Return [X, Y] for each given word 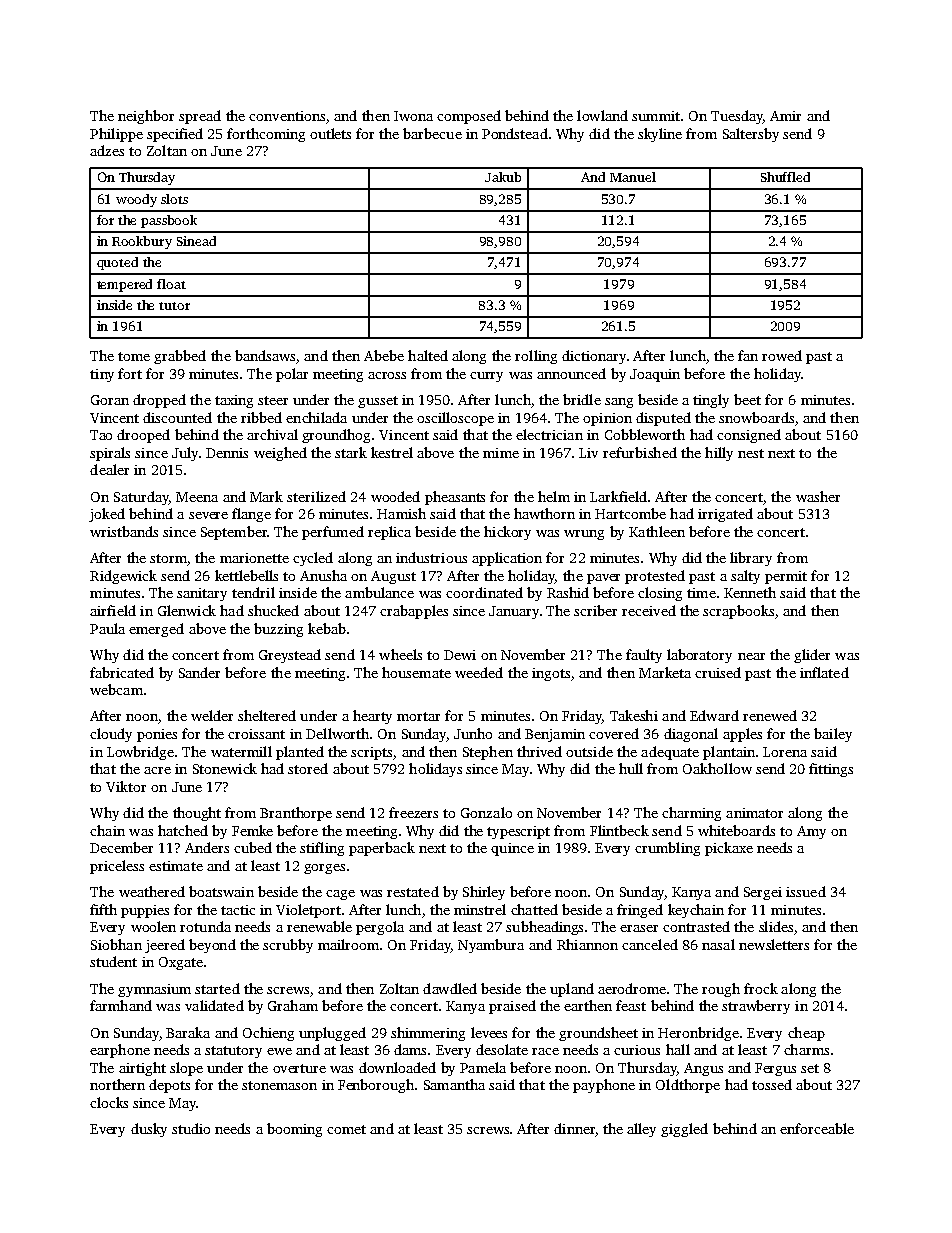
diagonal [691, 735]
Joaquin [655, 375]
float [171, 284]
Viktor [126, 786]
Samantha [454, 1084]
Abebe [384, 355]
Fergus [775, 1069]
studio [191, 1128]
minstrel [480, 909]
